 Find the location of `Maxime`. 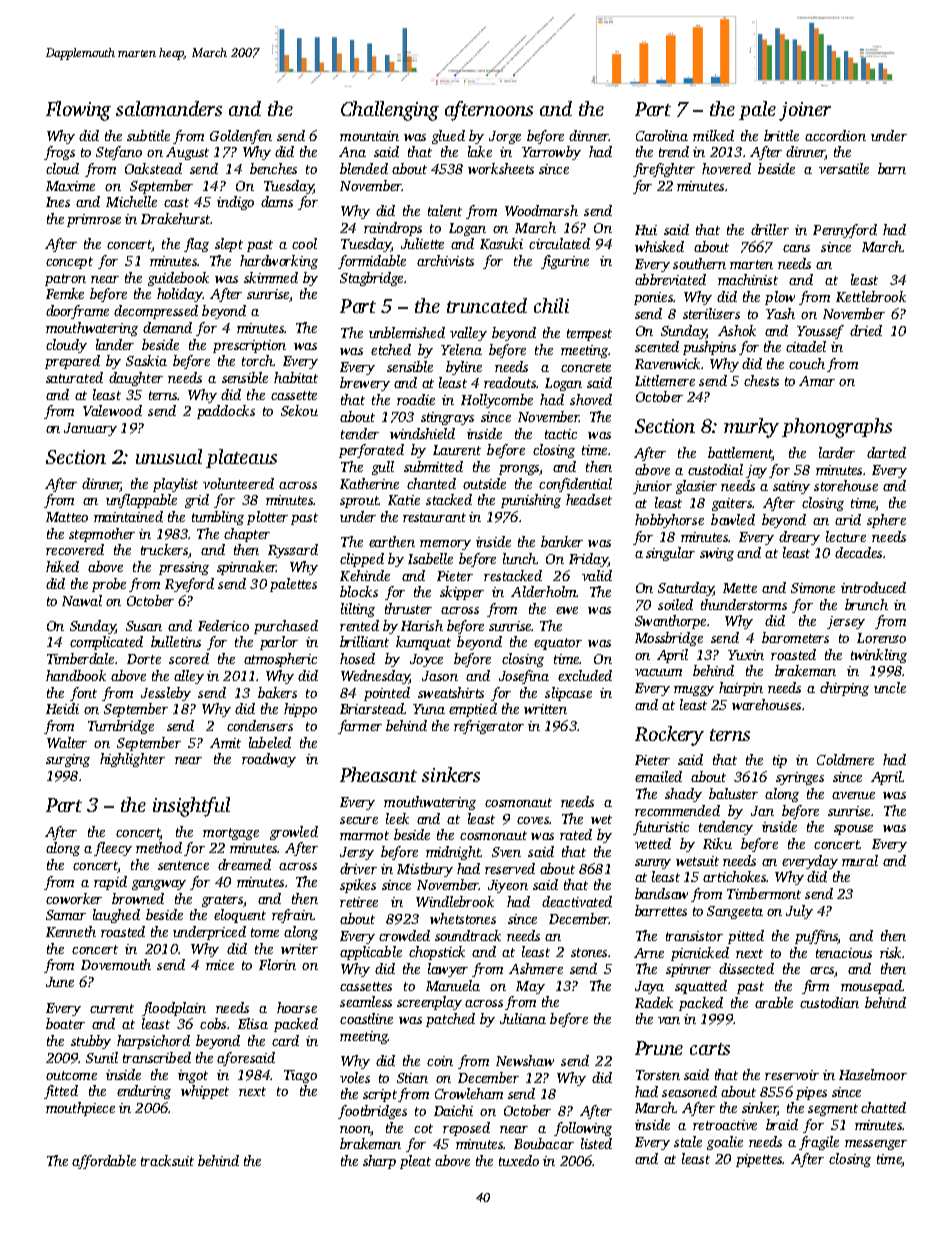

Maxime is located at coordinates (70, 186).
